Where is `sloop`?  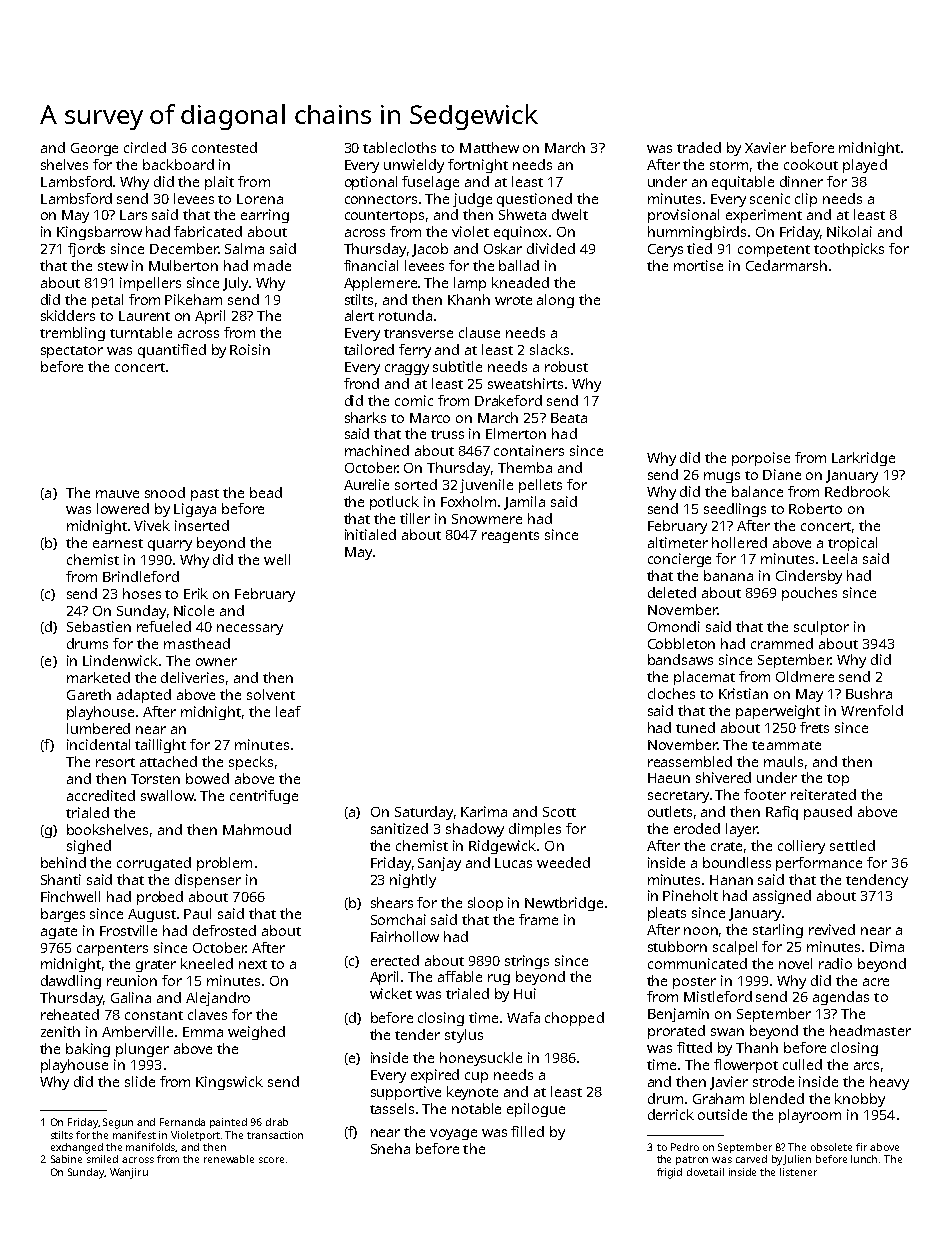
sloop is located at coordinates (485, 904).
